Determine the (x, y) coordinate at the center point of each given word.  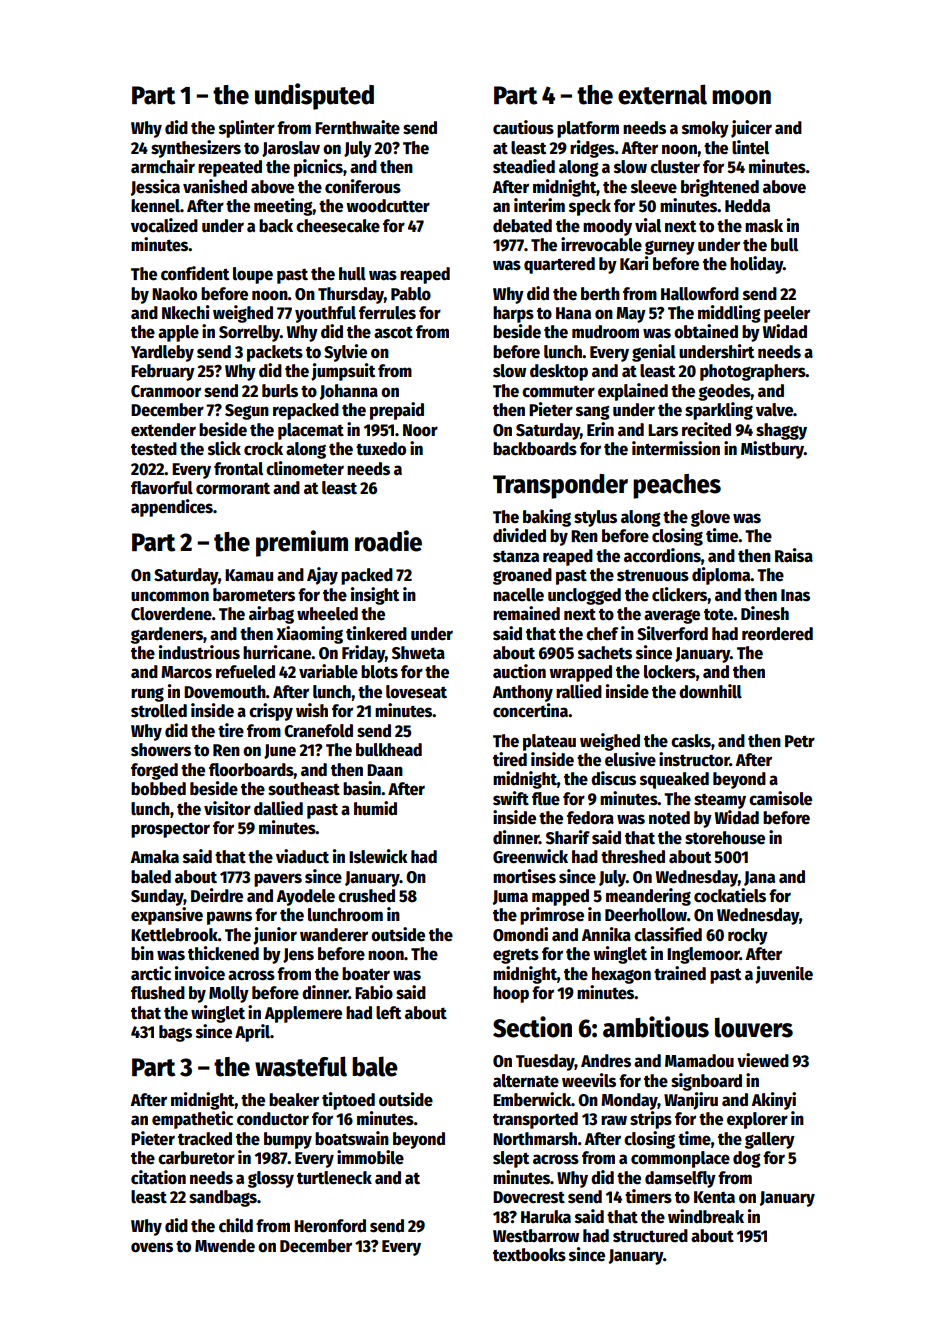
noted (669, 818)
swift (511, 798)
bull (784, 245)
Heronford (330, 1226)
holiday (756, 265)
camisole (780, 798)
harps (513, 314)
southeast (304, 789)
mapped (560, 897)
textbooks (529, 1255)
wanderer (334, 935)
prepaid (397, 411)
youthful (325, 314)
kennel (155, 206)
